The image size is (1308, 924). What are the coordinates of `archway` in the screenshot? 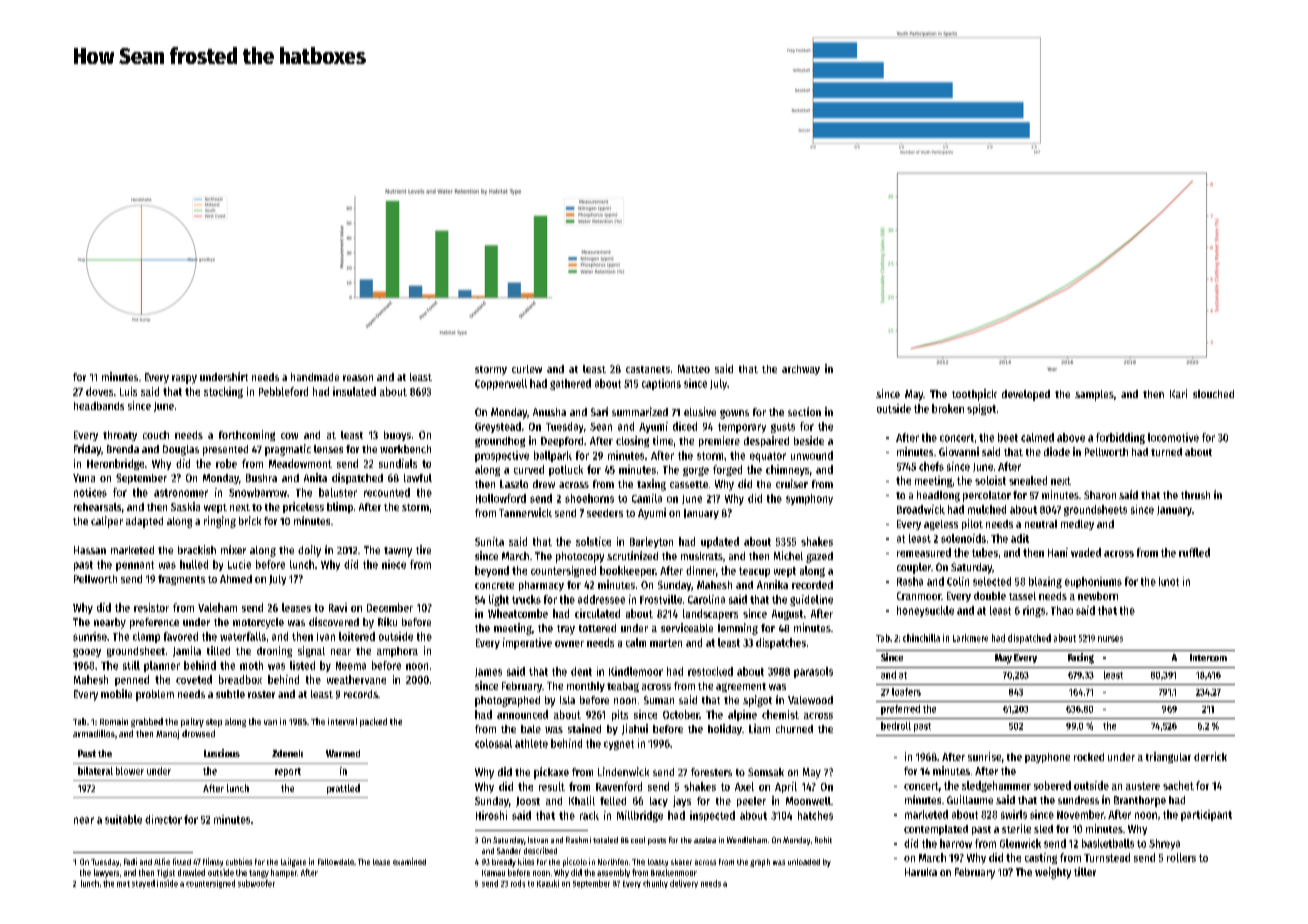 It's located at (801, 370).
